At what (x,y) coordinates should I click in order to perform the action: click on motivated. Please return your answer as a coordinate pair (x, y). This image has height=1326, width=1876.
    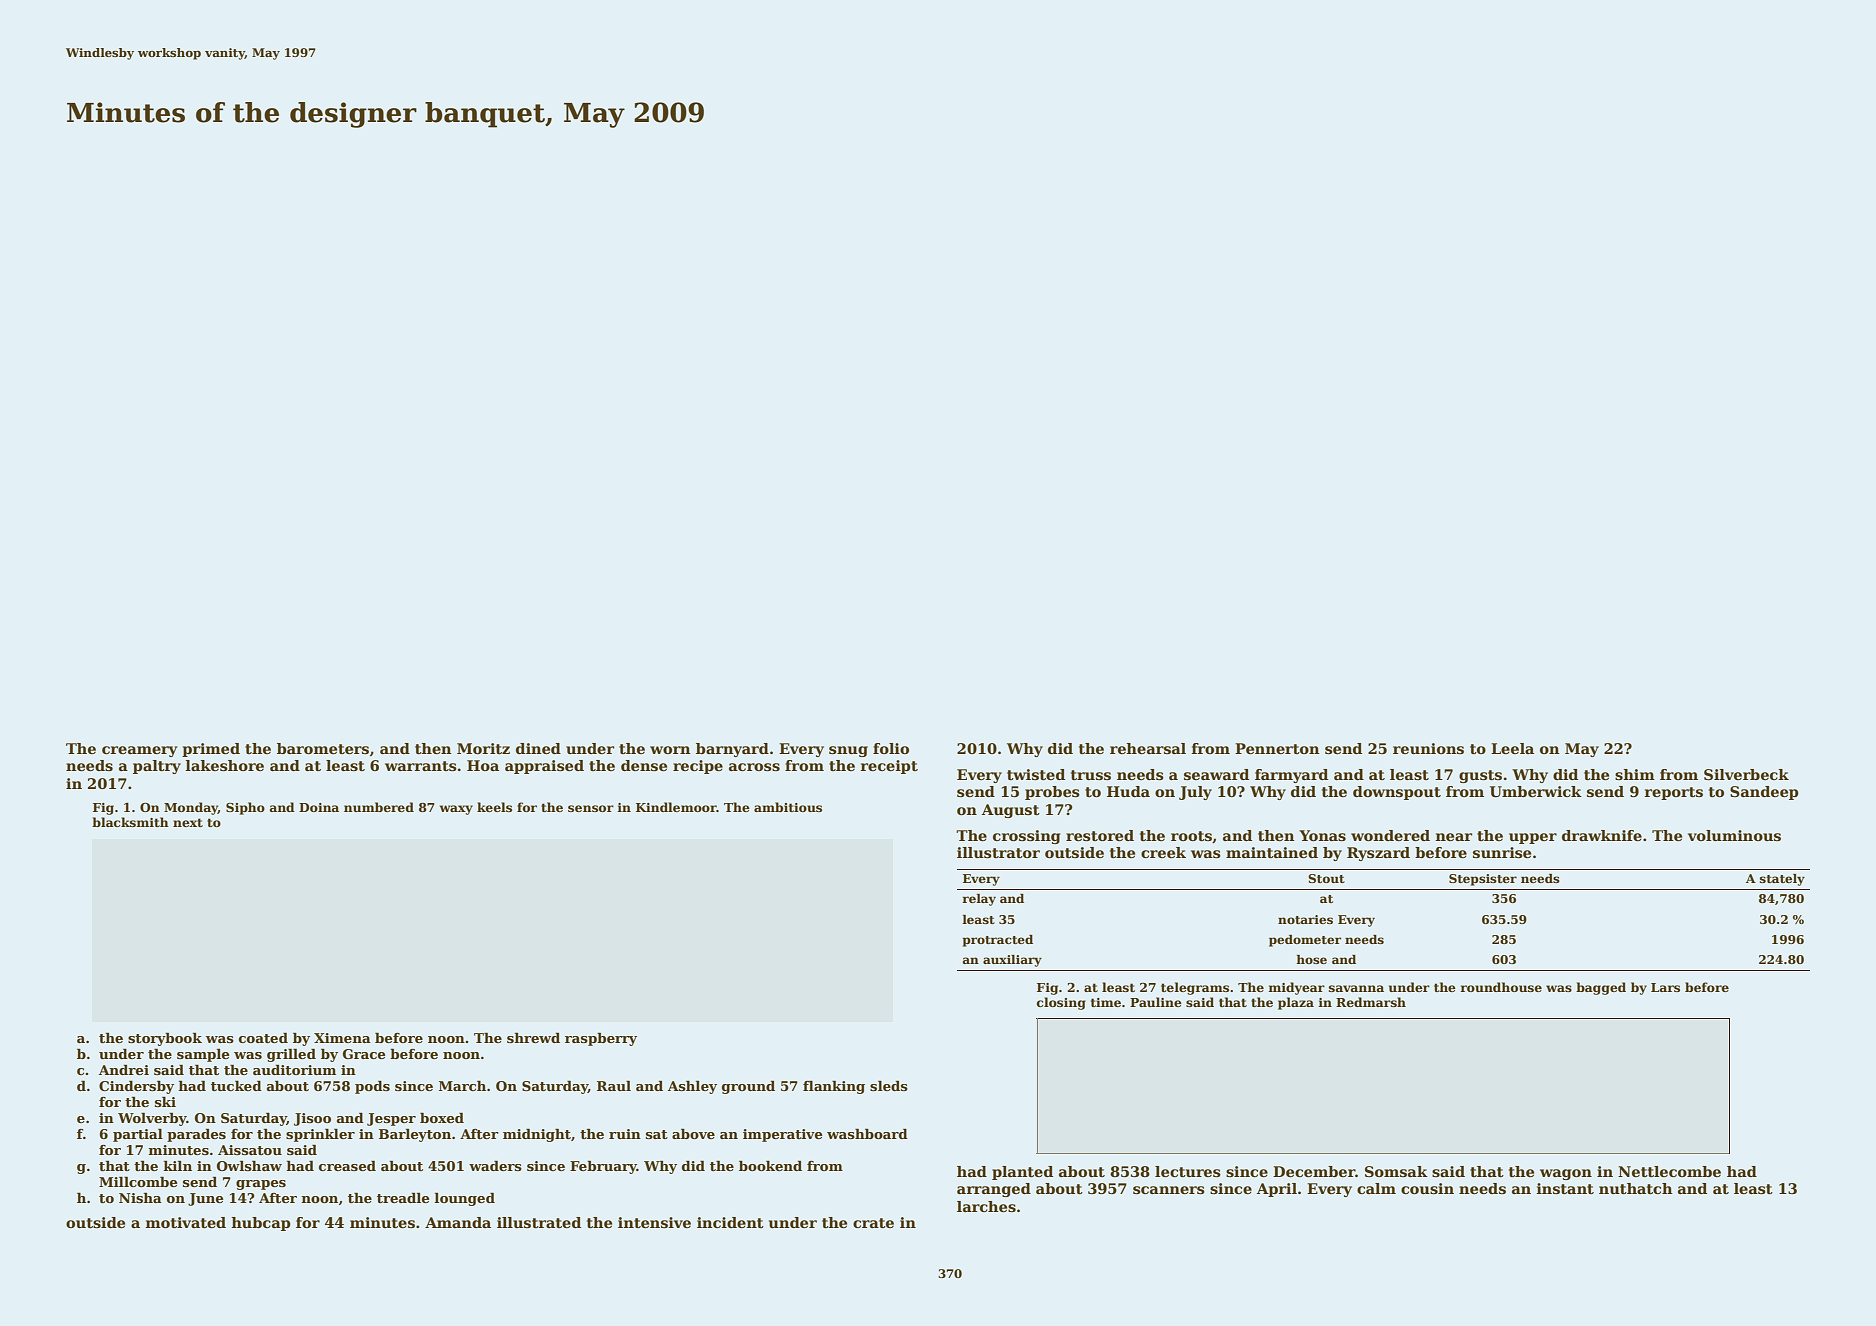
    Looking at the image, I should click on (186, 1222).
